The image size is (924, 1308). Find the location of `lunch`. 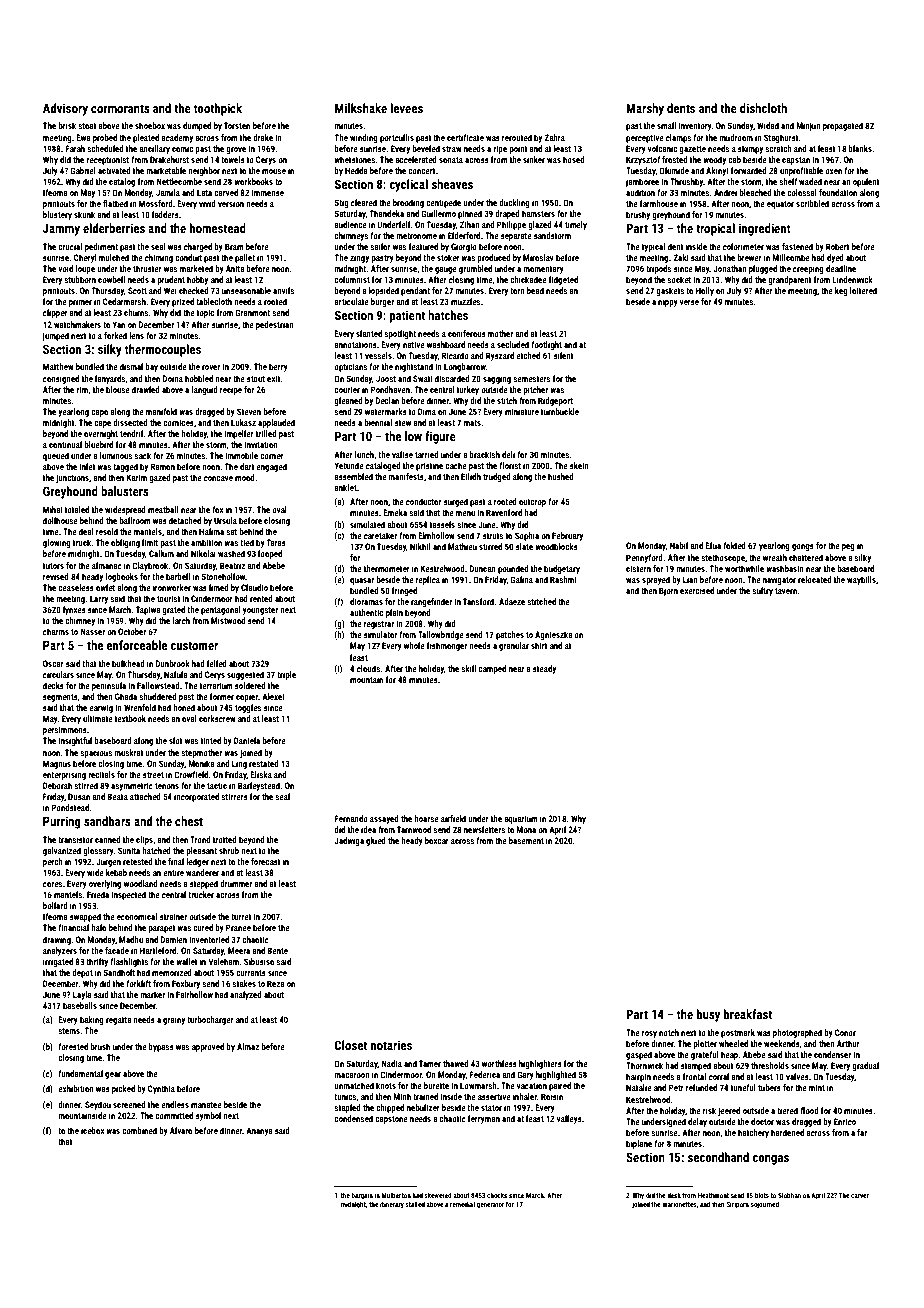

lunch is located at coordinates (364, 454).
